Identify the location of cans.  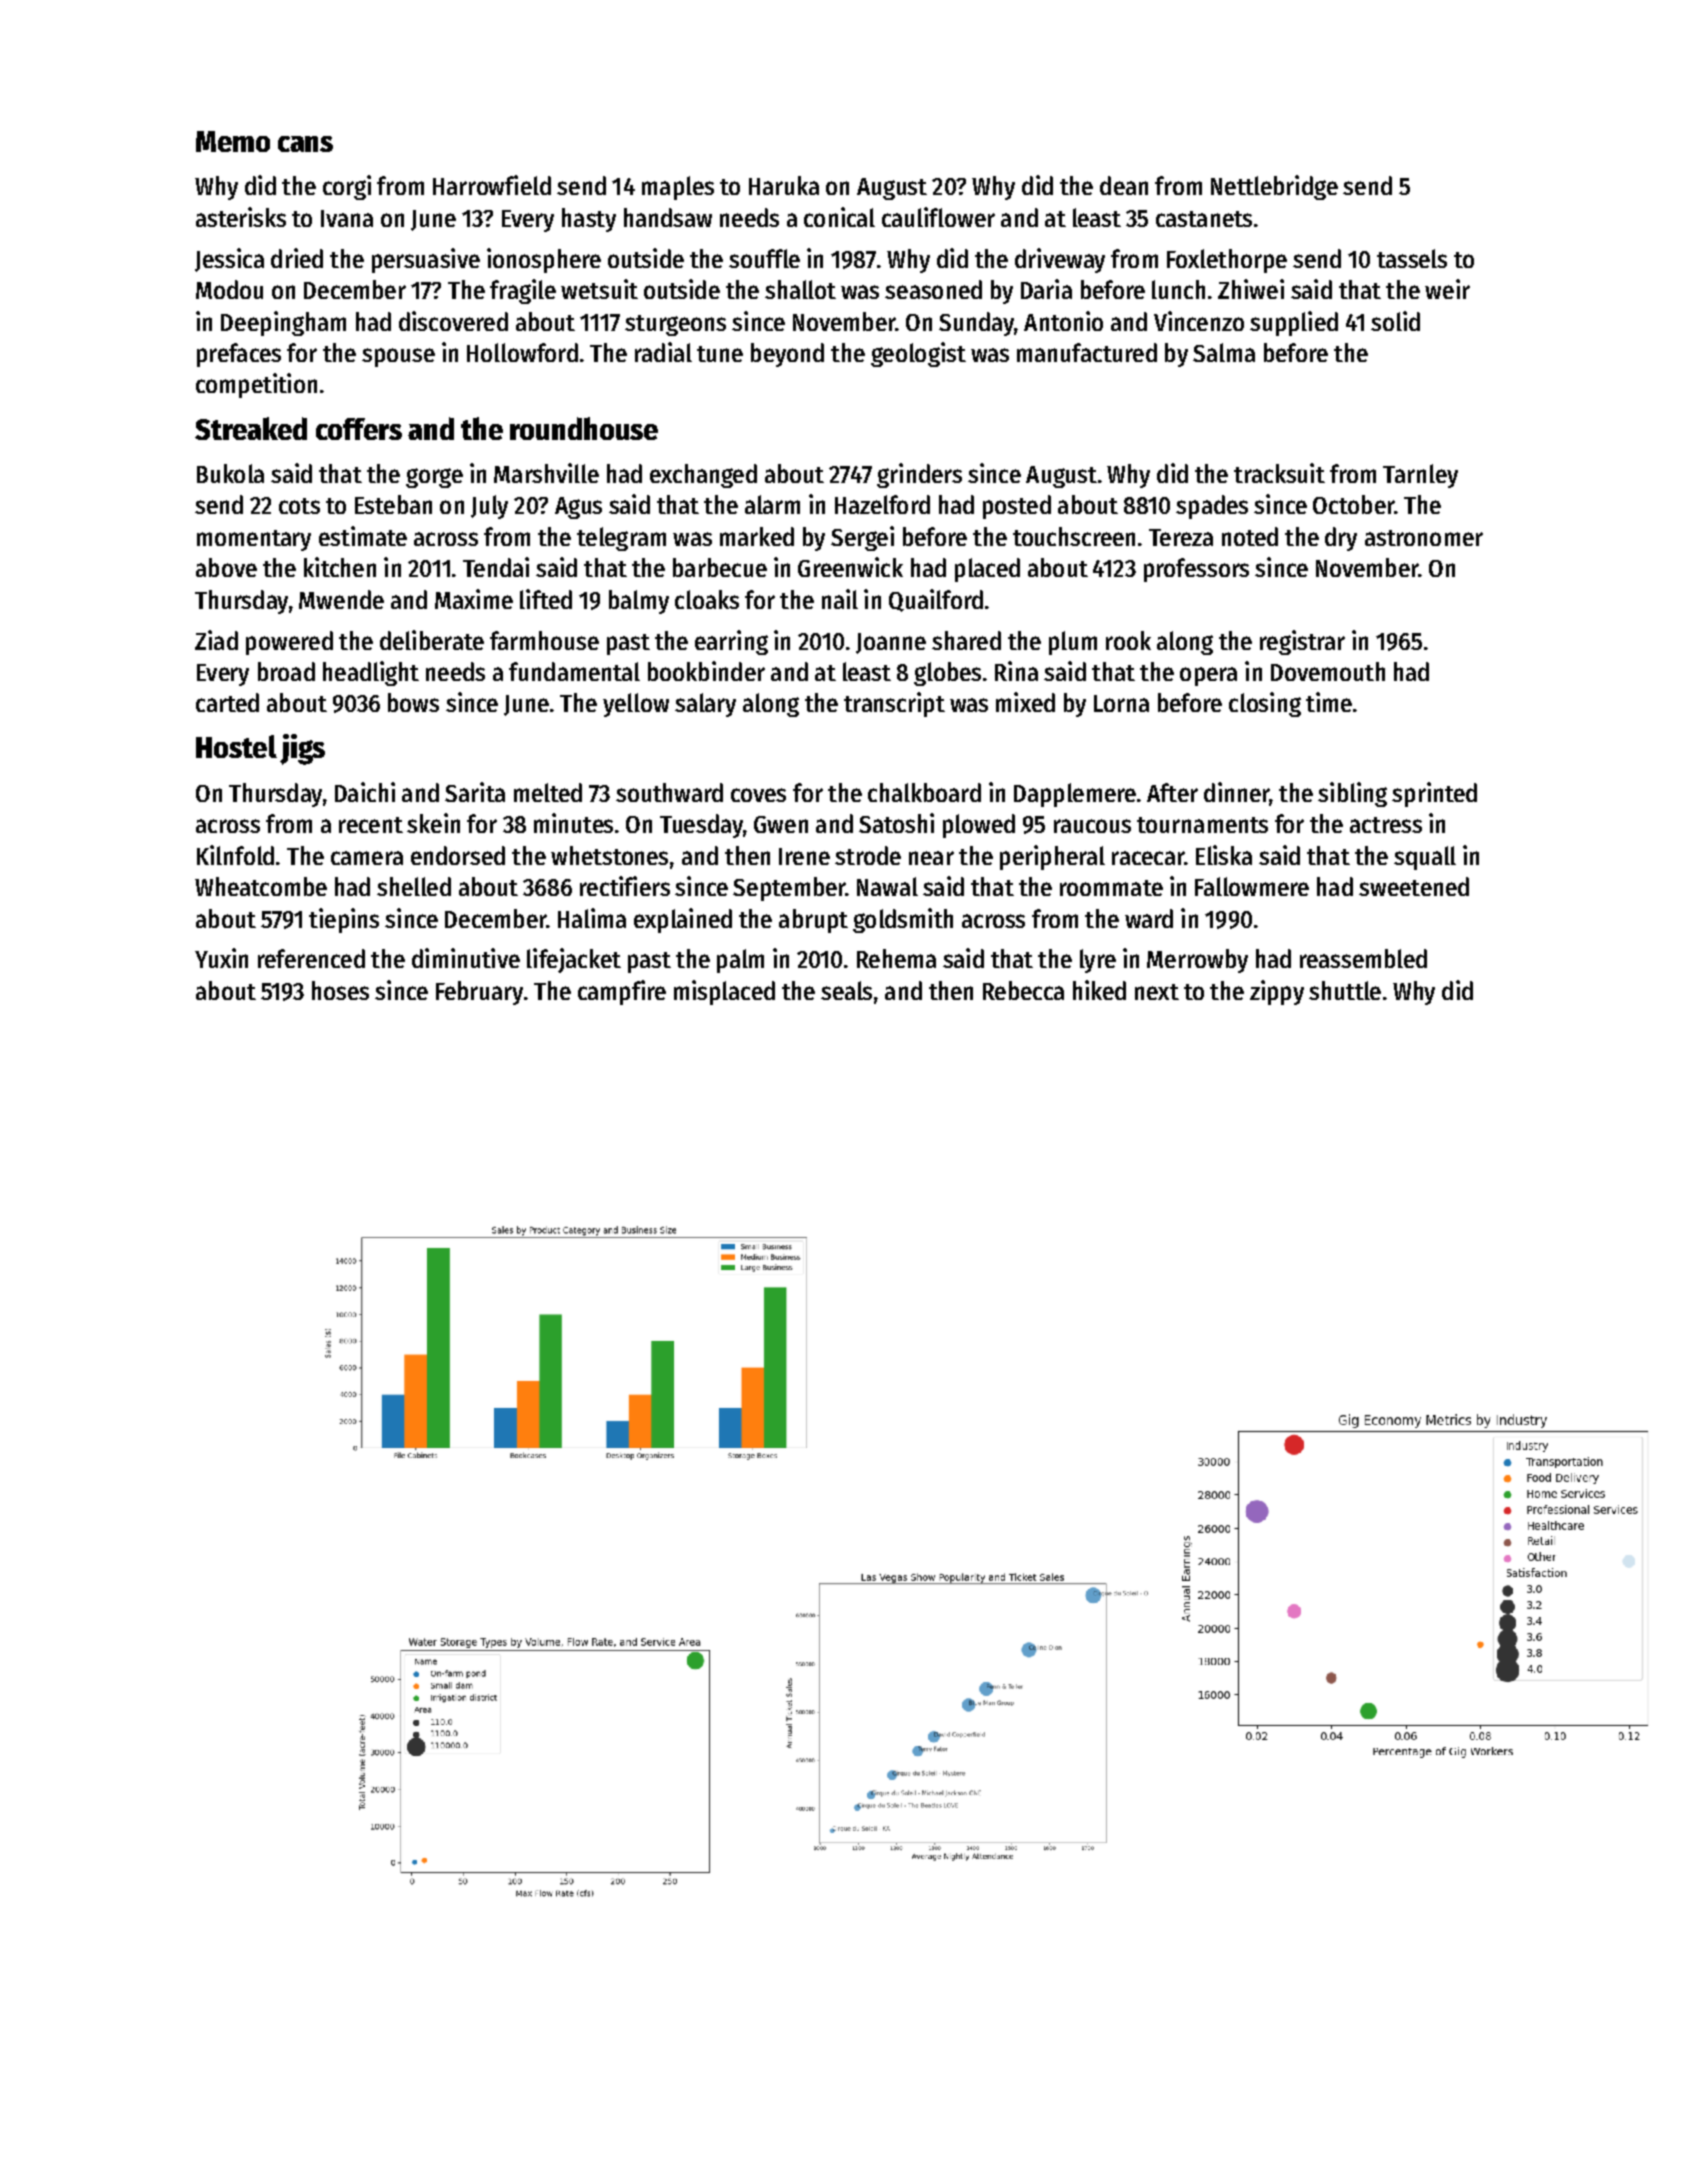
(305, 144).
